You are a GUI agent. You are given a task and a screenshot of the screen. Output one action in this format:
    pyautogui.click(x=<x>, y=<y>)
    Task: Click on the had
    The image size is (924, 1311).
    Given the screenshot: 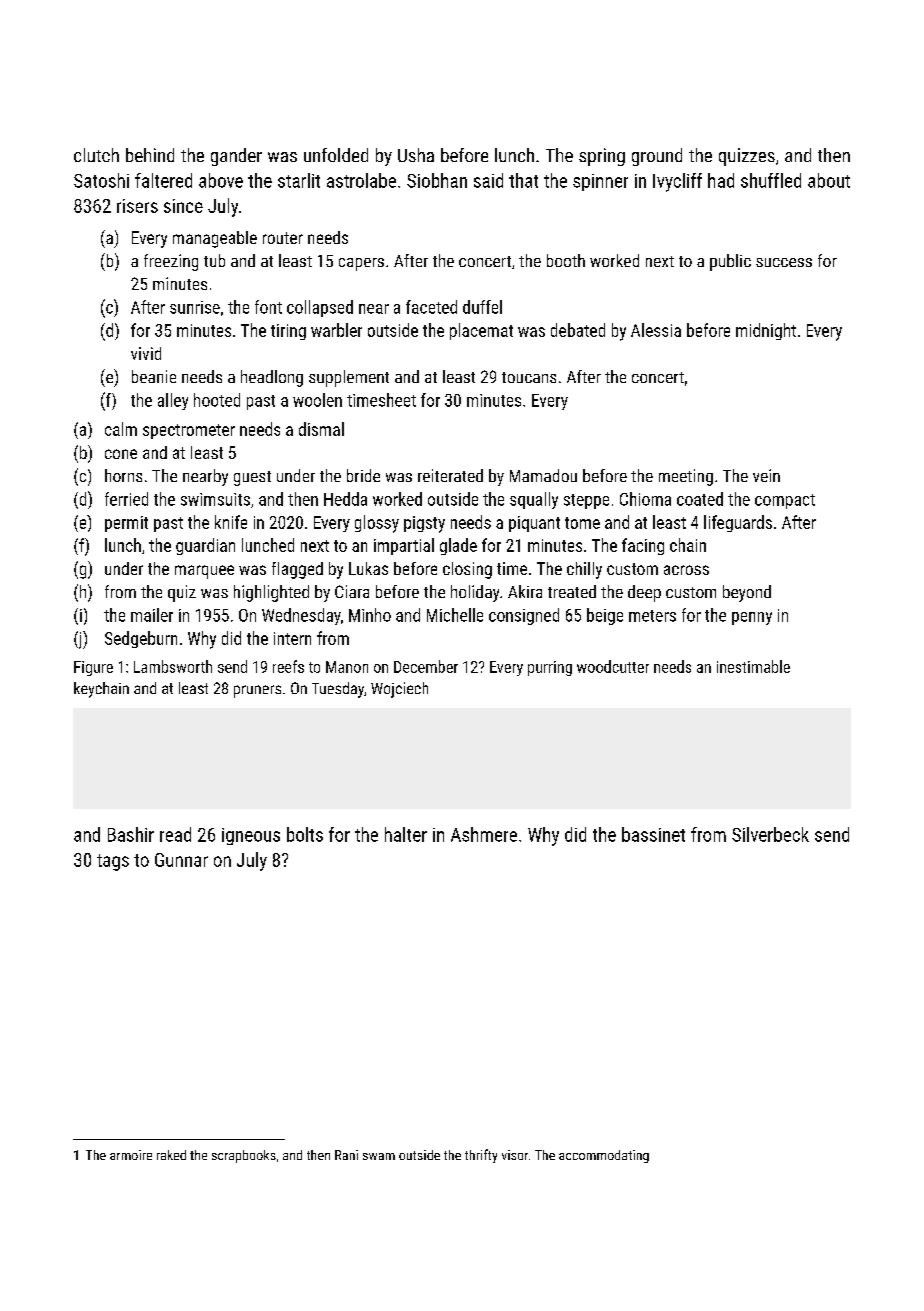 What is the action you would take?
    pyautogui.click(x=721, y=180)
